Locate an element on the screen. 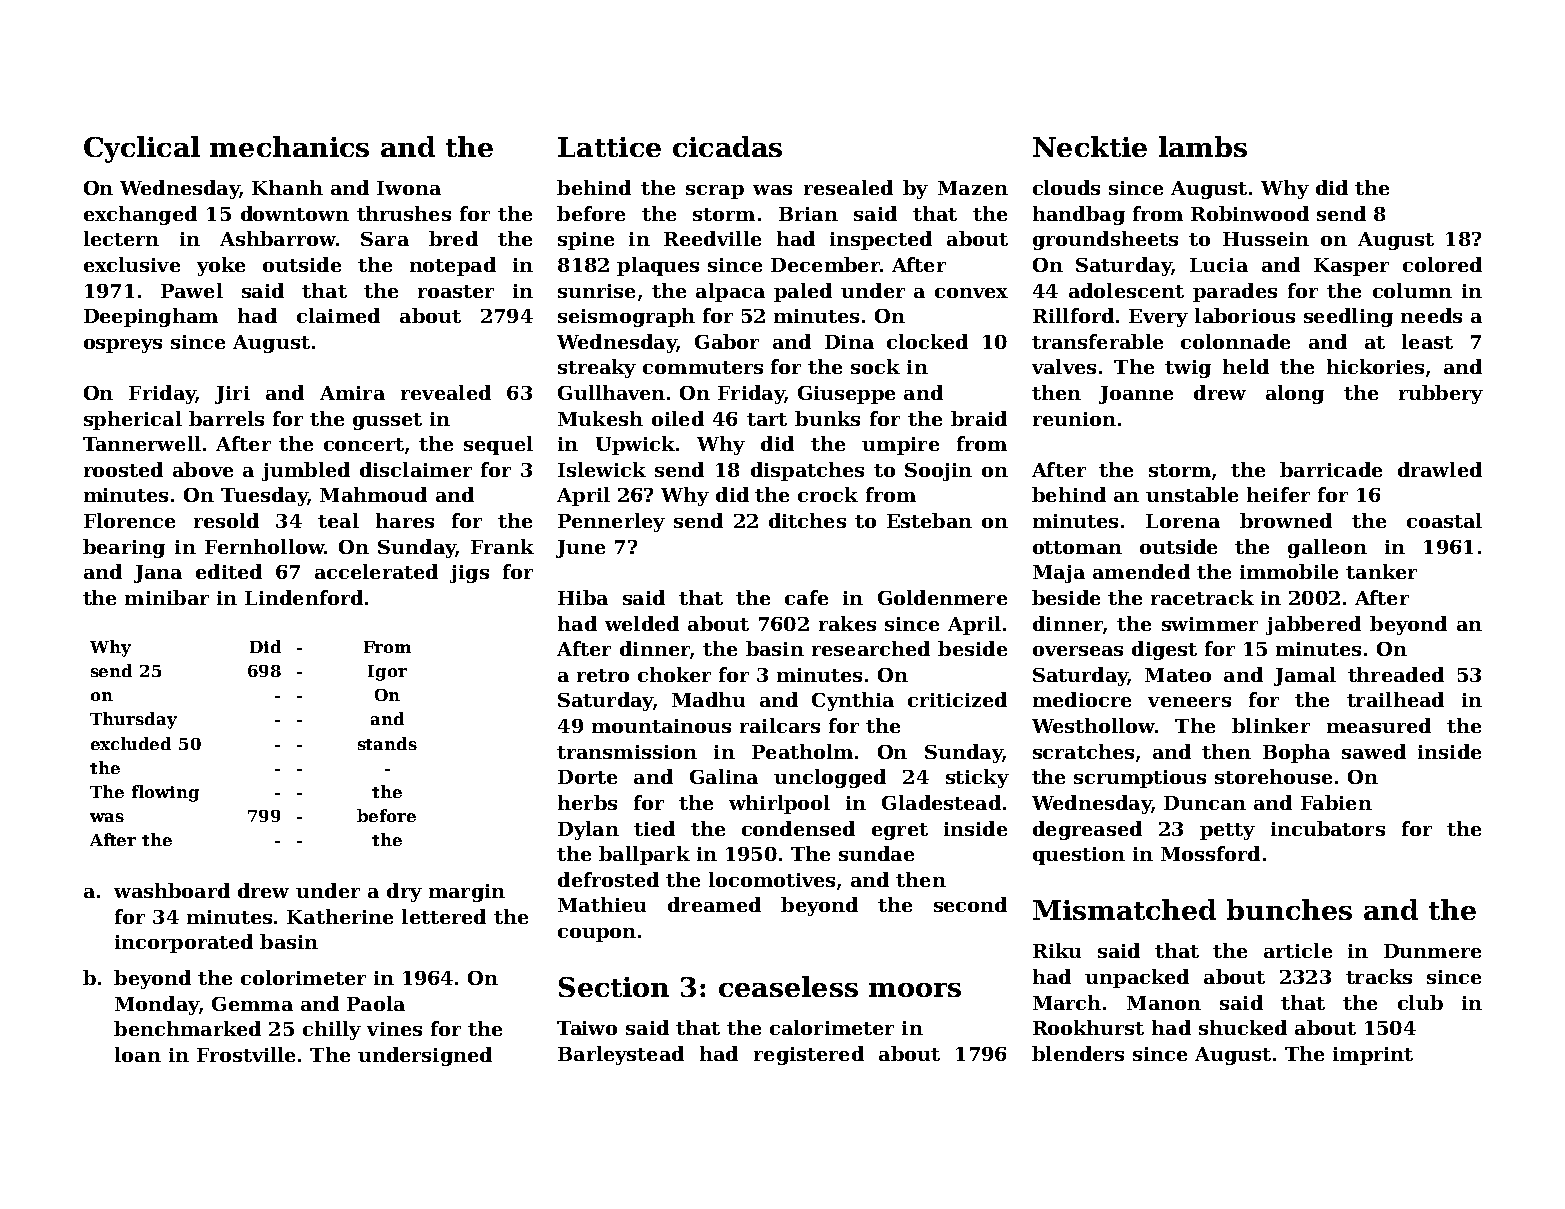  flowing is located at coordinates (165, 793).
